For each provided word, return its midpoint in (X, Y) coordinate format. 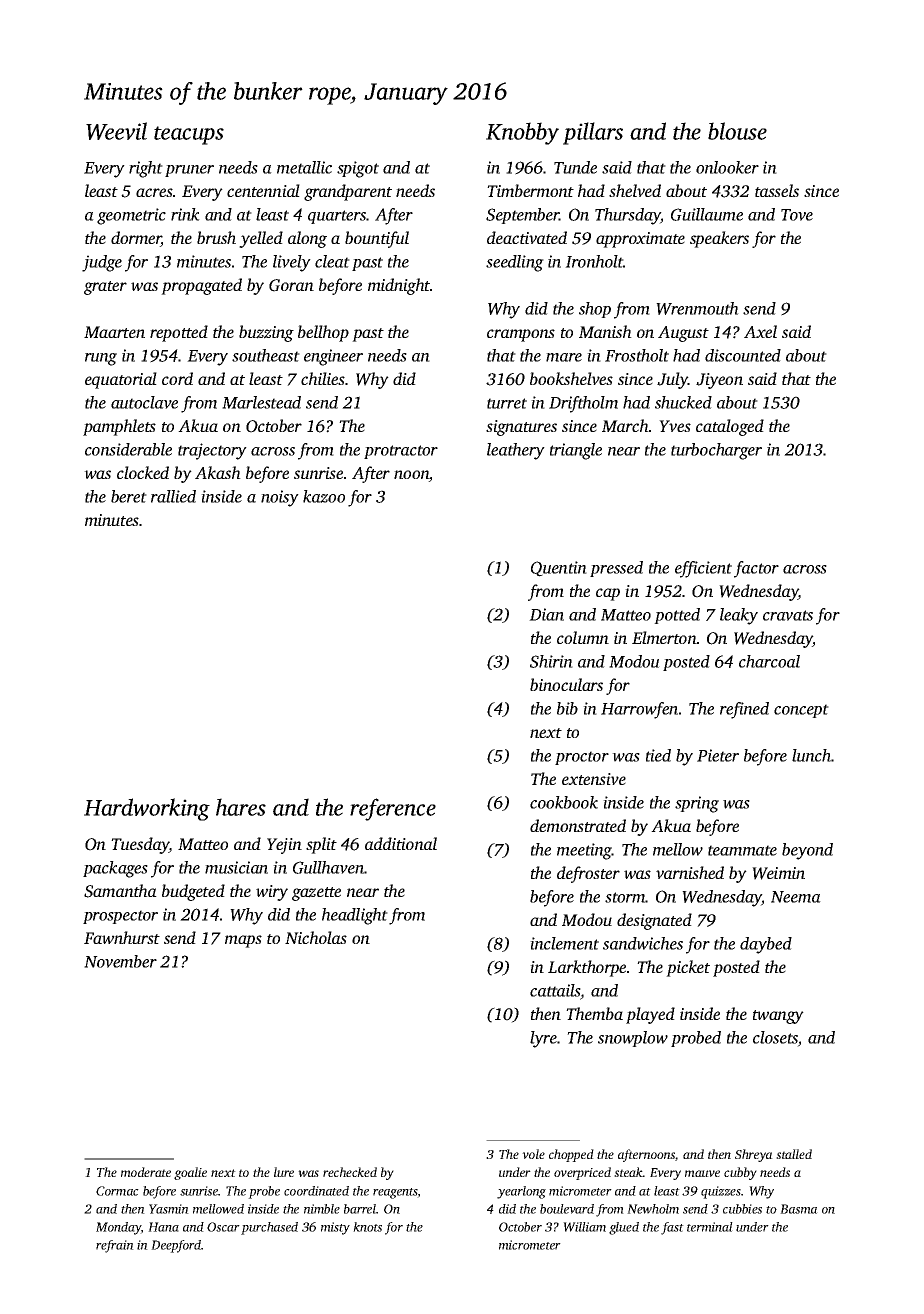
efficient (703, 569)
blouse (737, 131)
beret (129, 496)
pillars (593, 133)
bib (567, 708)
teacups (189, 135)
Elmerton (664, 637)
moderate (146, 1172)
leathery (516, 451)
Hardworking (147, 809)
